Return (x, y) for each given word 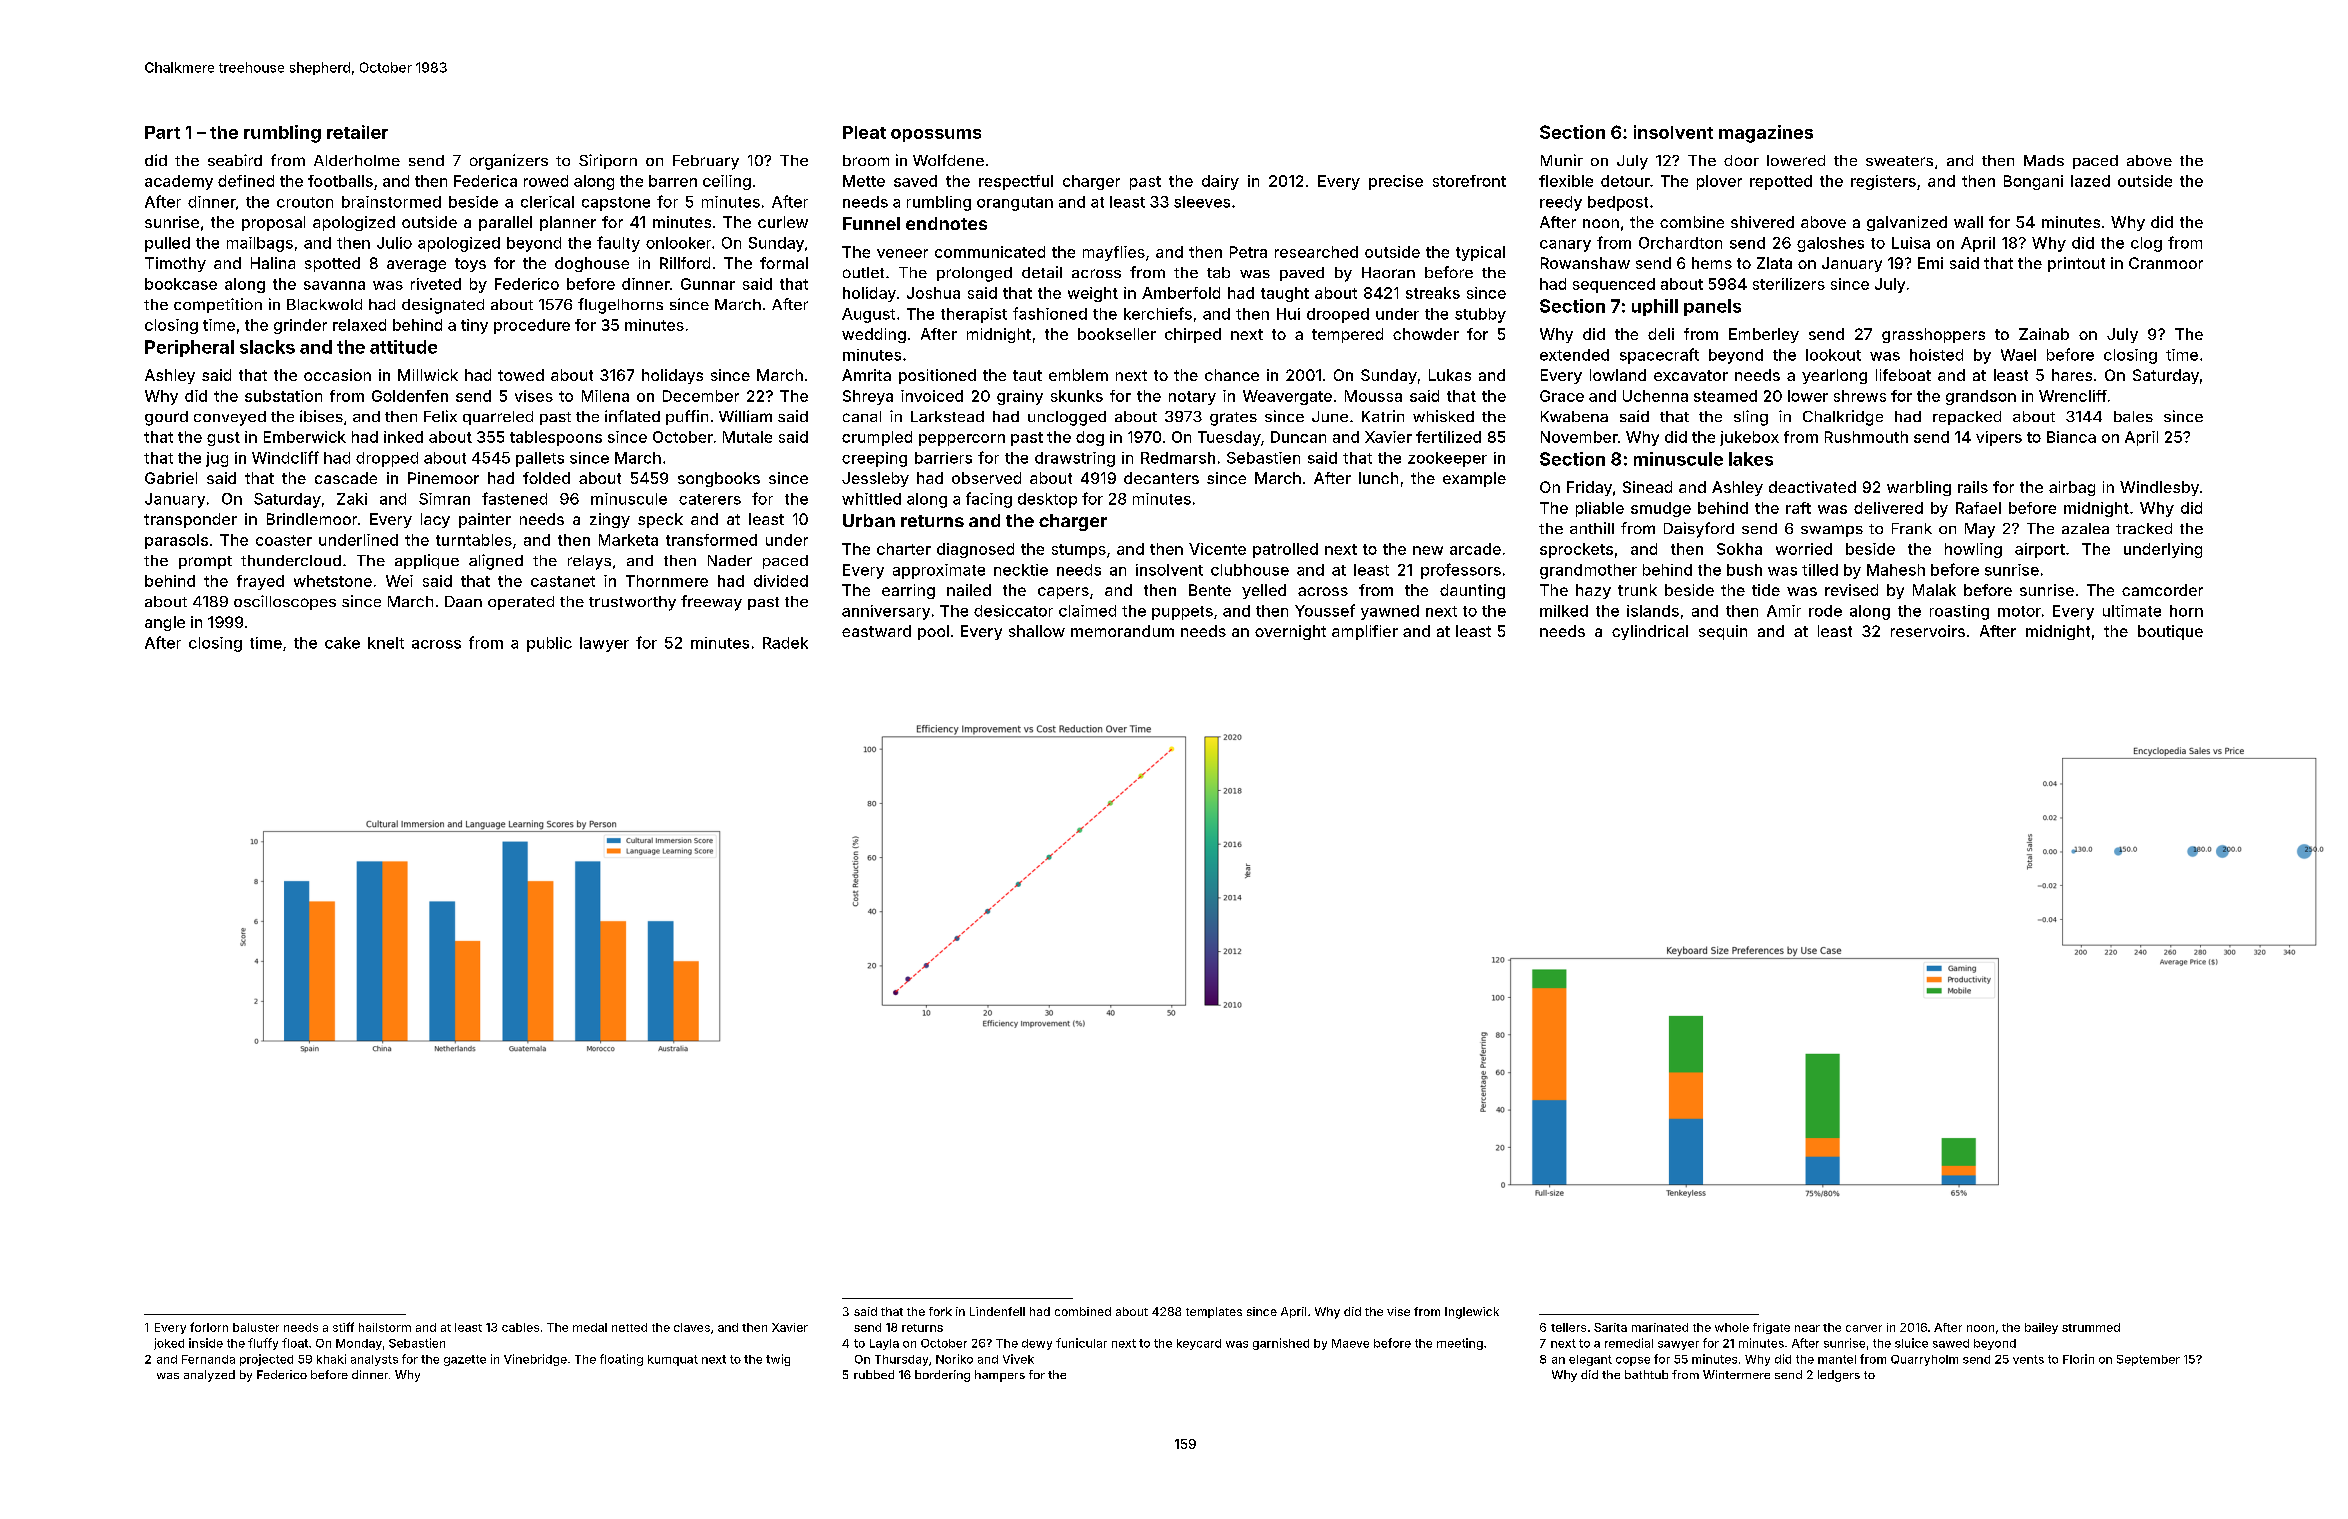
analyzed (209, 1376)
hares (2072, 375)
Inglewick (1472, 1313)
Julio (394, 243)
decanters (1161, 478)
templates (1214, 1312)
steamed (1725, 396)
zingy (610, 520)
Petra (1248, 252)
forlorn (209, 1327)
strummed (2091, 1327)
